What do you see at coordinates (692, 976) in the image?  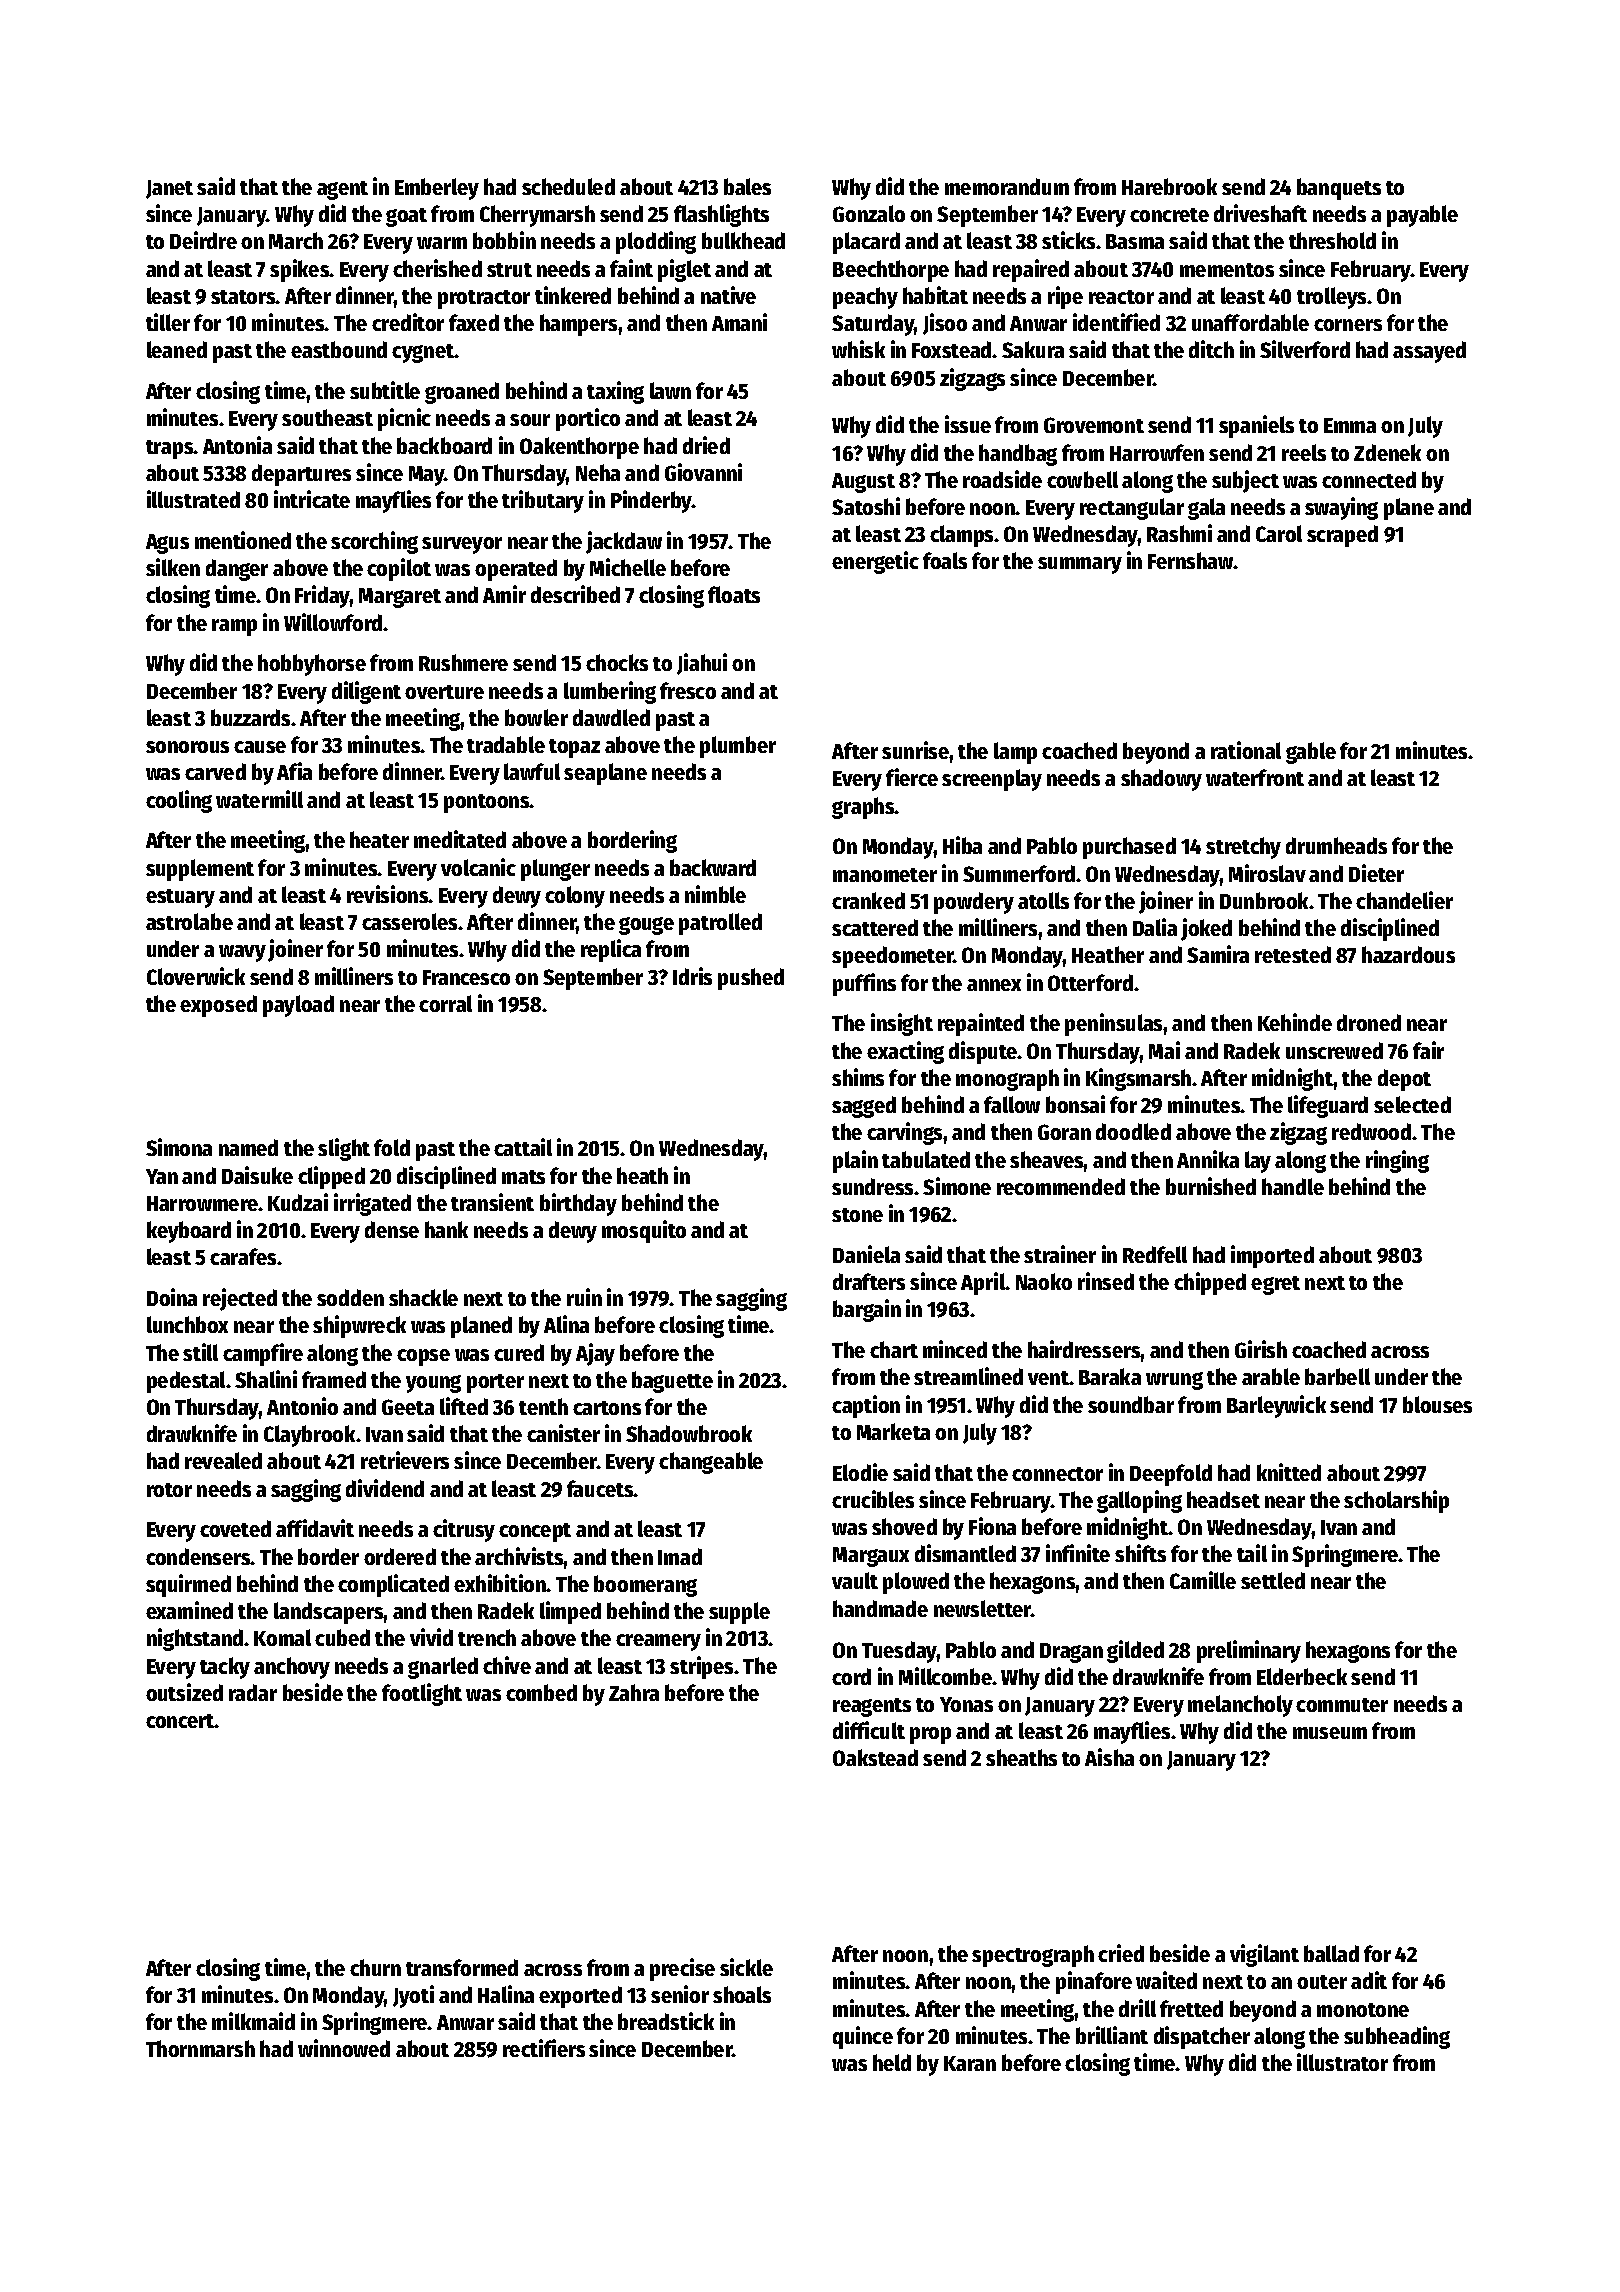 I see `Idris` at bounding box center [692, 976].
